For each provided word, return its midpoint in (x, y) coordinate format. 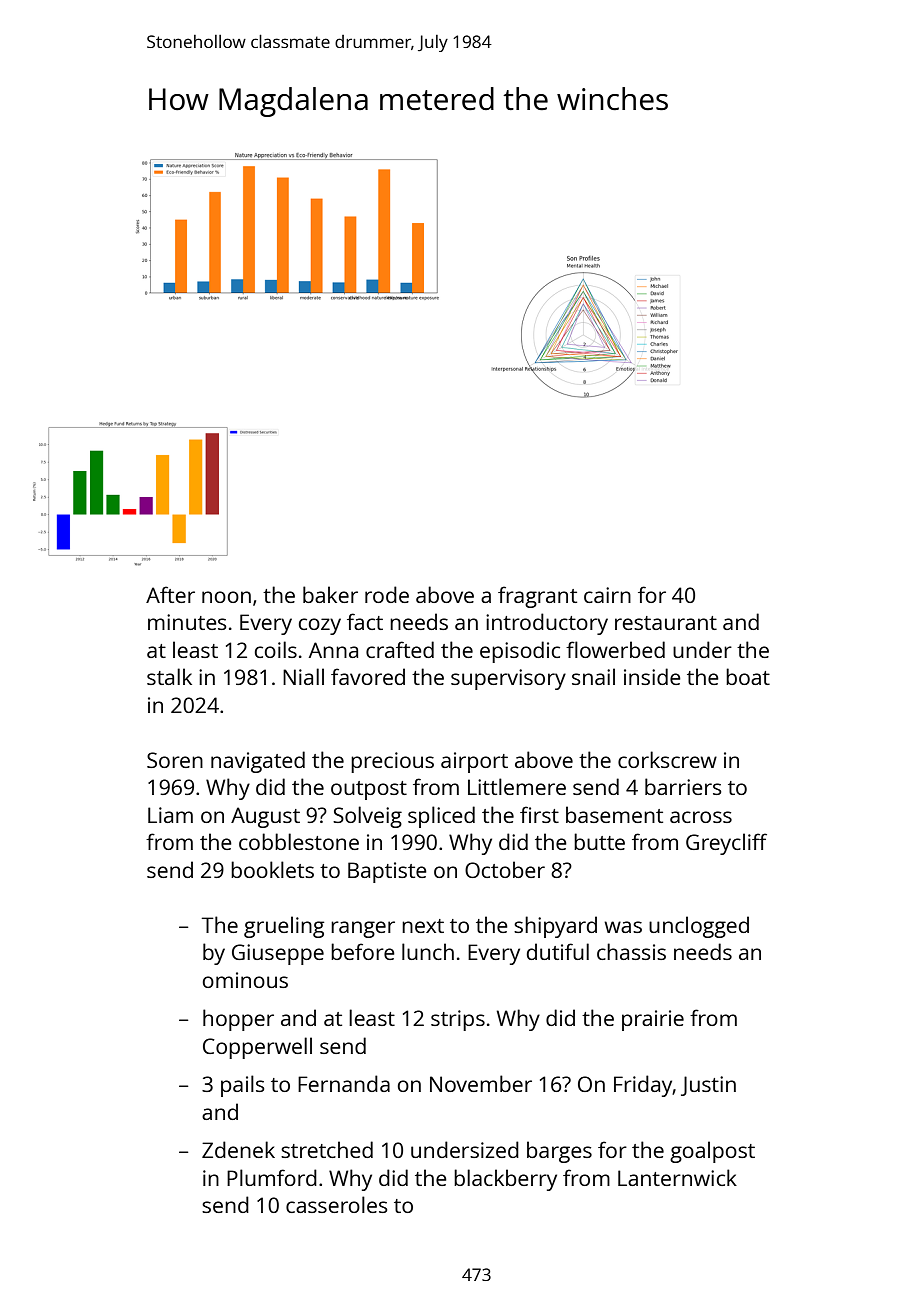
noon (226, 597)
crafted (400, 649)
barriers (683, 786)
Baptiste (387, 872)
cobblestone (299, 841)
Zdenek (238, 1149)
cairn (607, 595)
